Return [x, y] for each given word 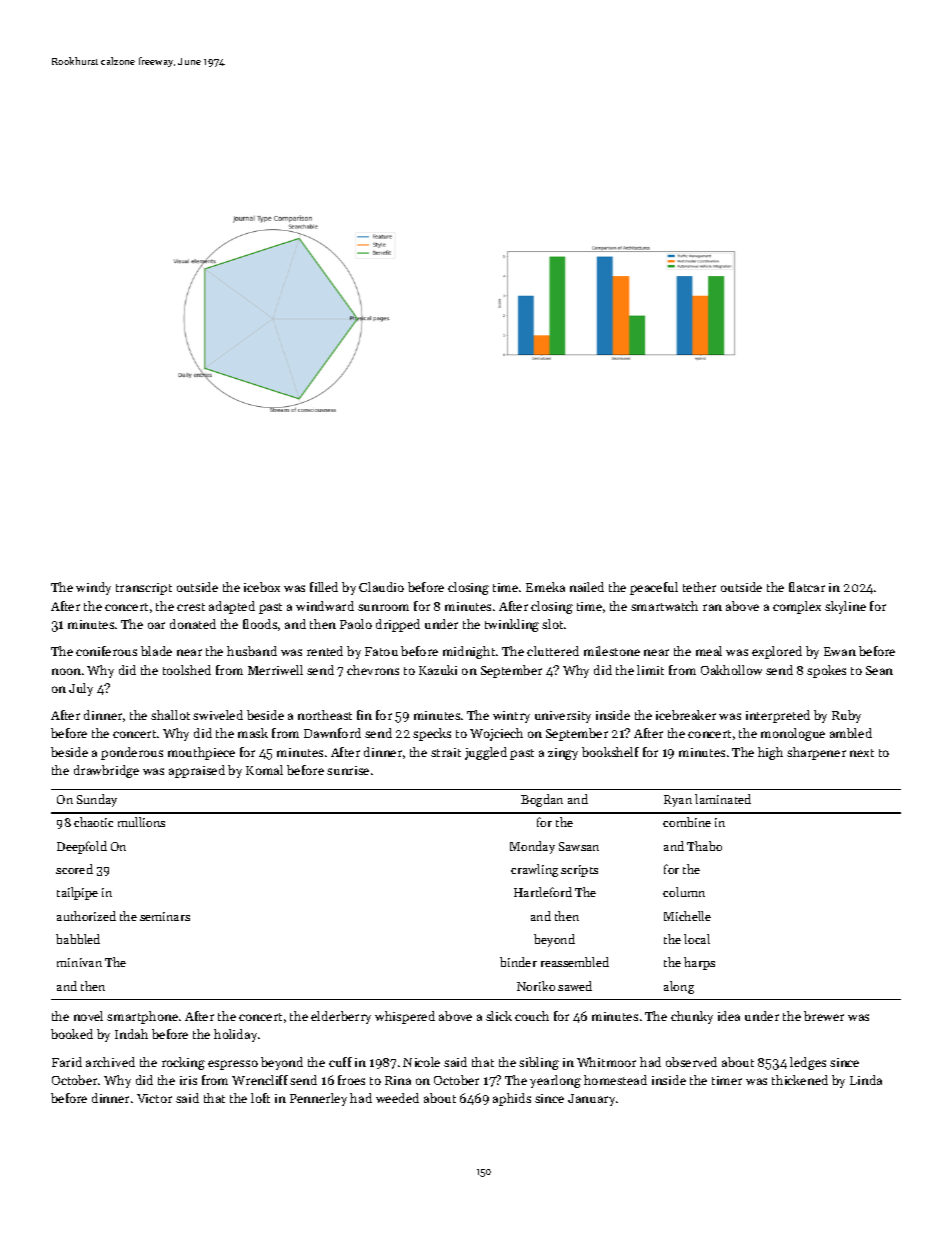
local [697, 939]
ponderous [132, 753]
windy [93, 588]
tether [699, 587]
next [862, 753]
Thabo [704, 846]
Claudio [381, 587]
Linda [866, 1080]
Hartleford [543, 892]
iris [188, 1080]
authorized [86, 916]
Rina [398, 1080]
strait [446, 752]
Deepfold [82, 847]
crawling [534, 870]
